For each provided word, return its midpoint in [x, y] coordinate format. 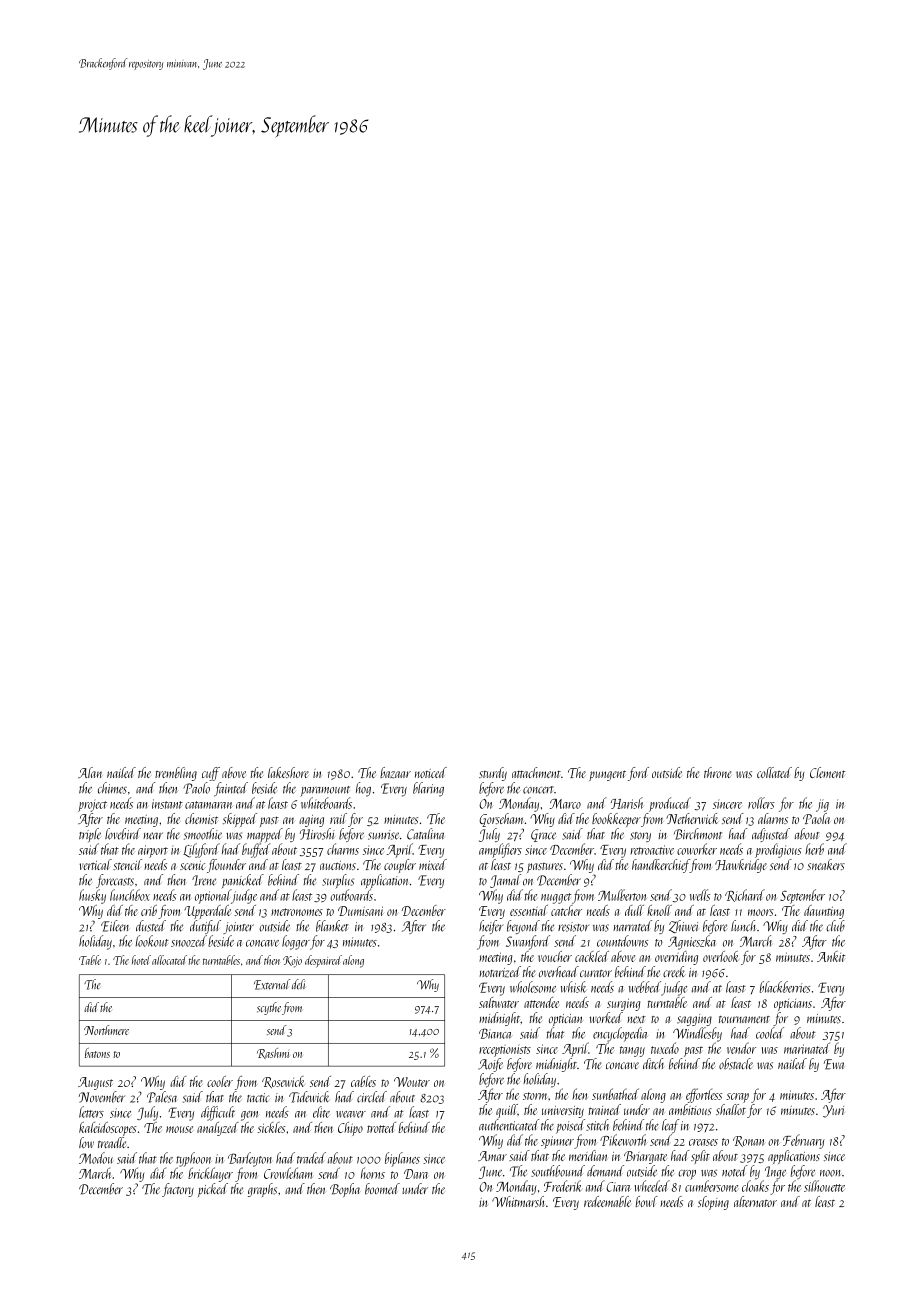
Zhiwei [683, 926]
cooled [770, 1033]
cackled [592, 956]
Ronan [748, 1141]
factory [178, 1190]
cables [363, 1081]
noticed [431, 772]
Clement [827, 772]
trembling [176, 774]
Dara [416, 1174]
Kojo [292, 962]
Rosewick [283, 1082]
